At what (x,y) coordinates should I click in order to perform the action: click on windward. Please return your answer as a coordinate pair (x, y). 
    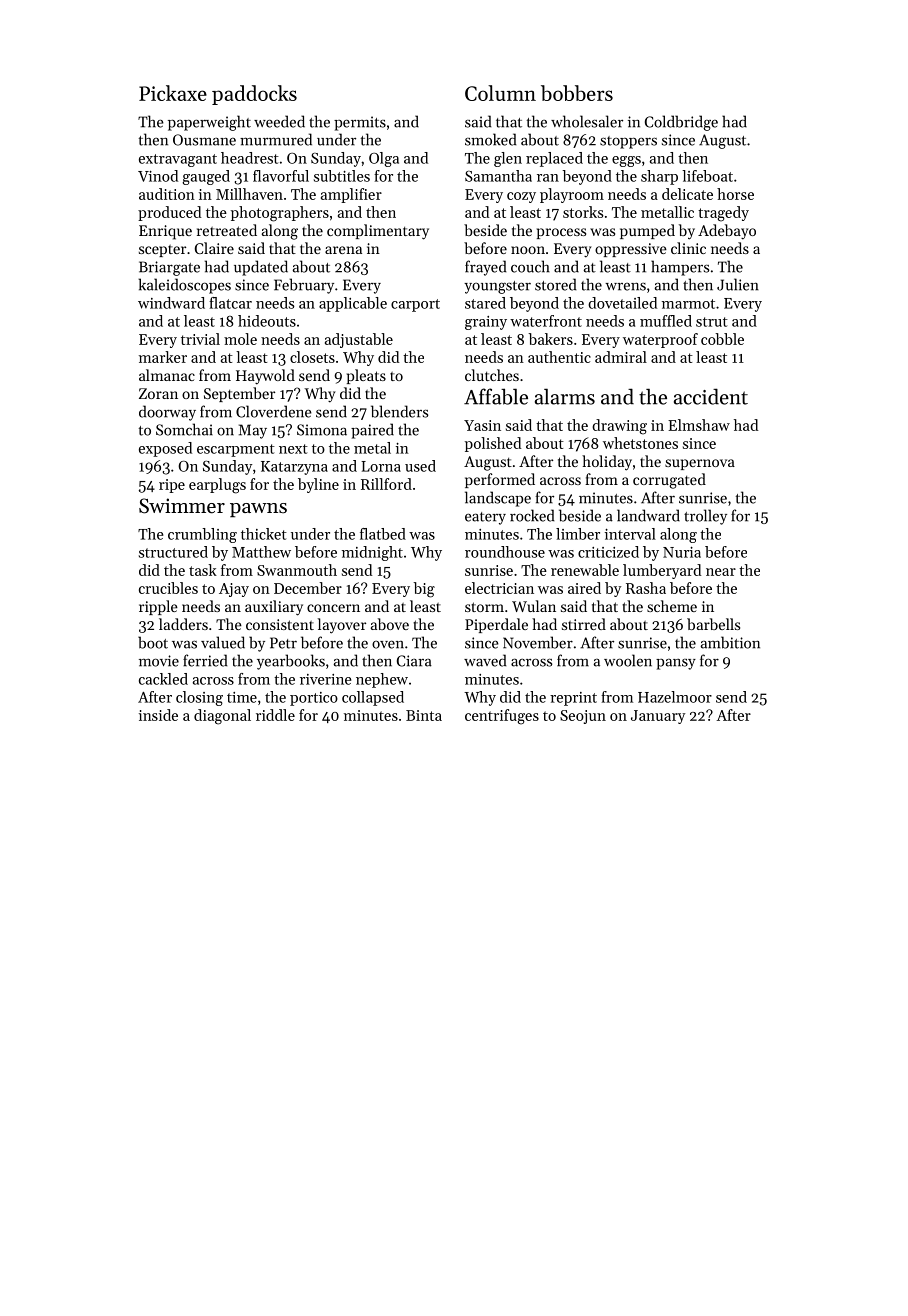
    Looking at the image, I should click on (171, 303).
